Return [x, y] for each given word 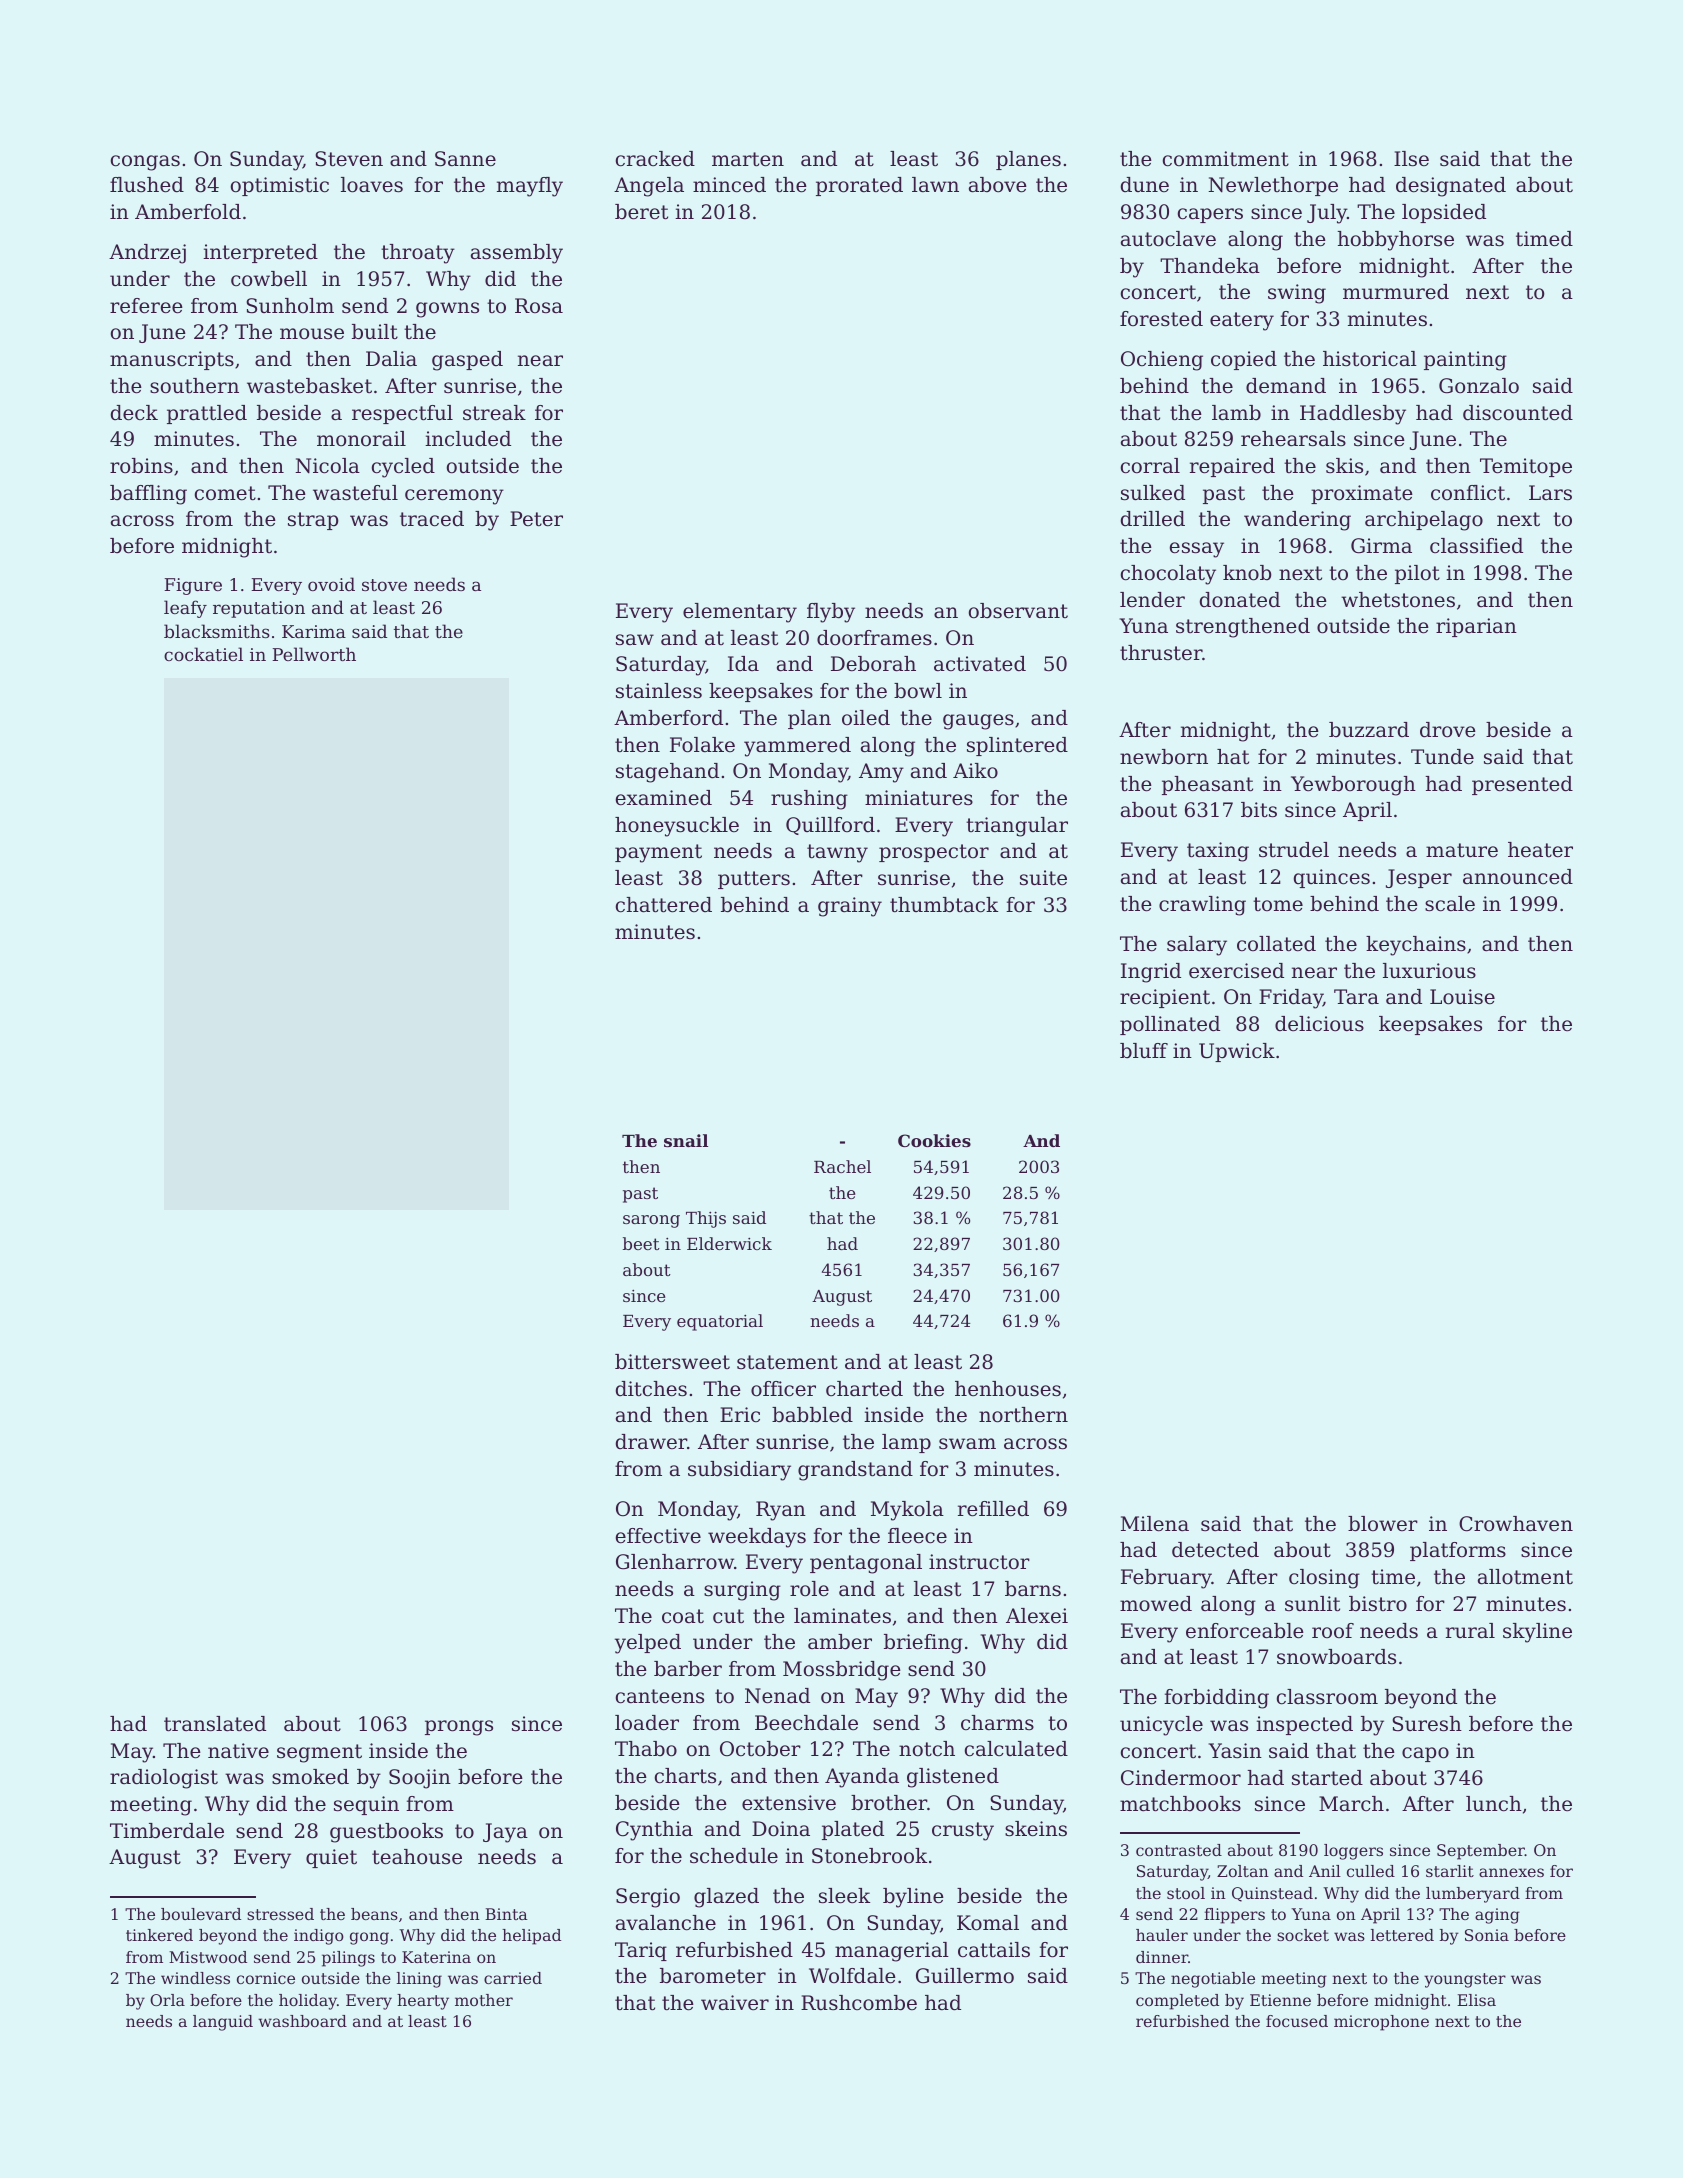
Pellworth [314, 654]
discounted [1518, 413]
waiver [735, 2003]
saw [635, 640]
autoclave [1168, 239]
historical [1370, 359]
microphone [1381, 2023]
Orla [167, 2000]
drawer [651, 1441]
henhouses [1008, 1389]
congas [145, 163]
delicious [1319, 1024]
